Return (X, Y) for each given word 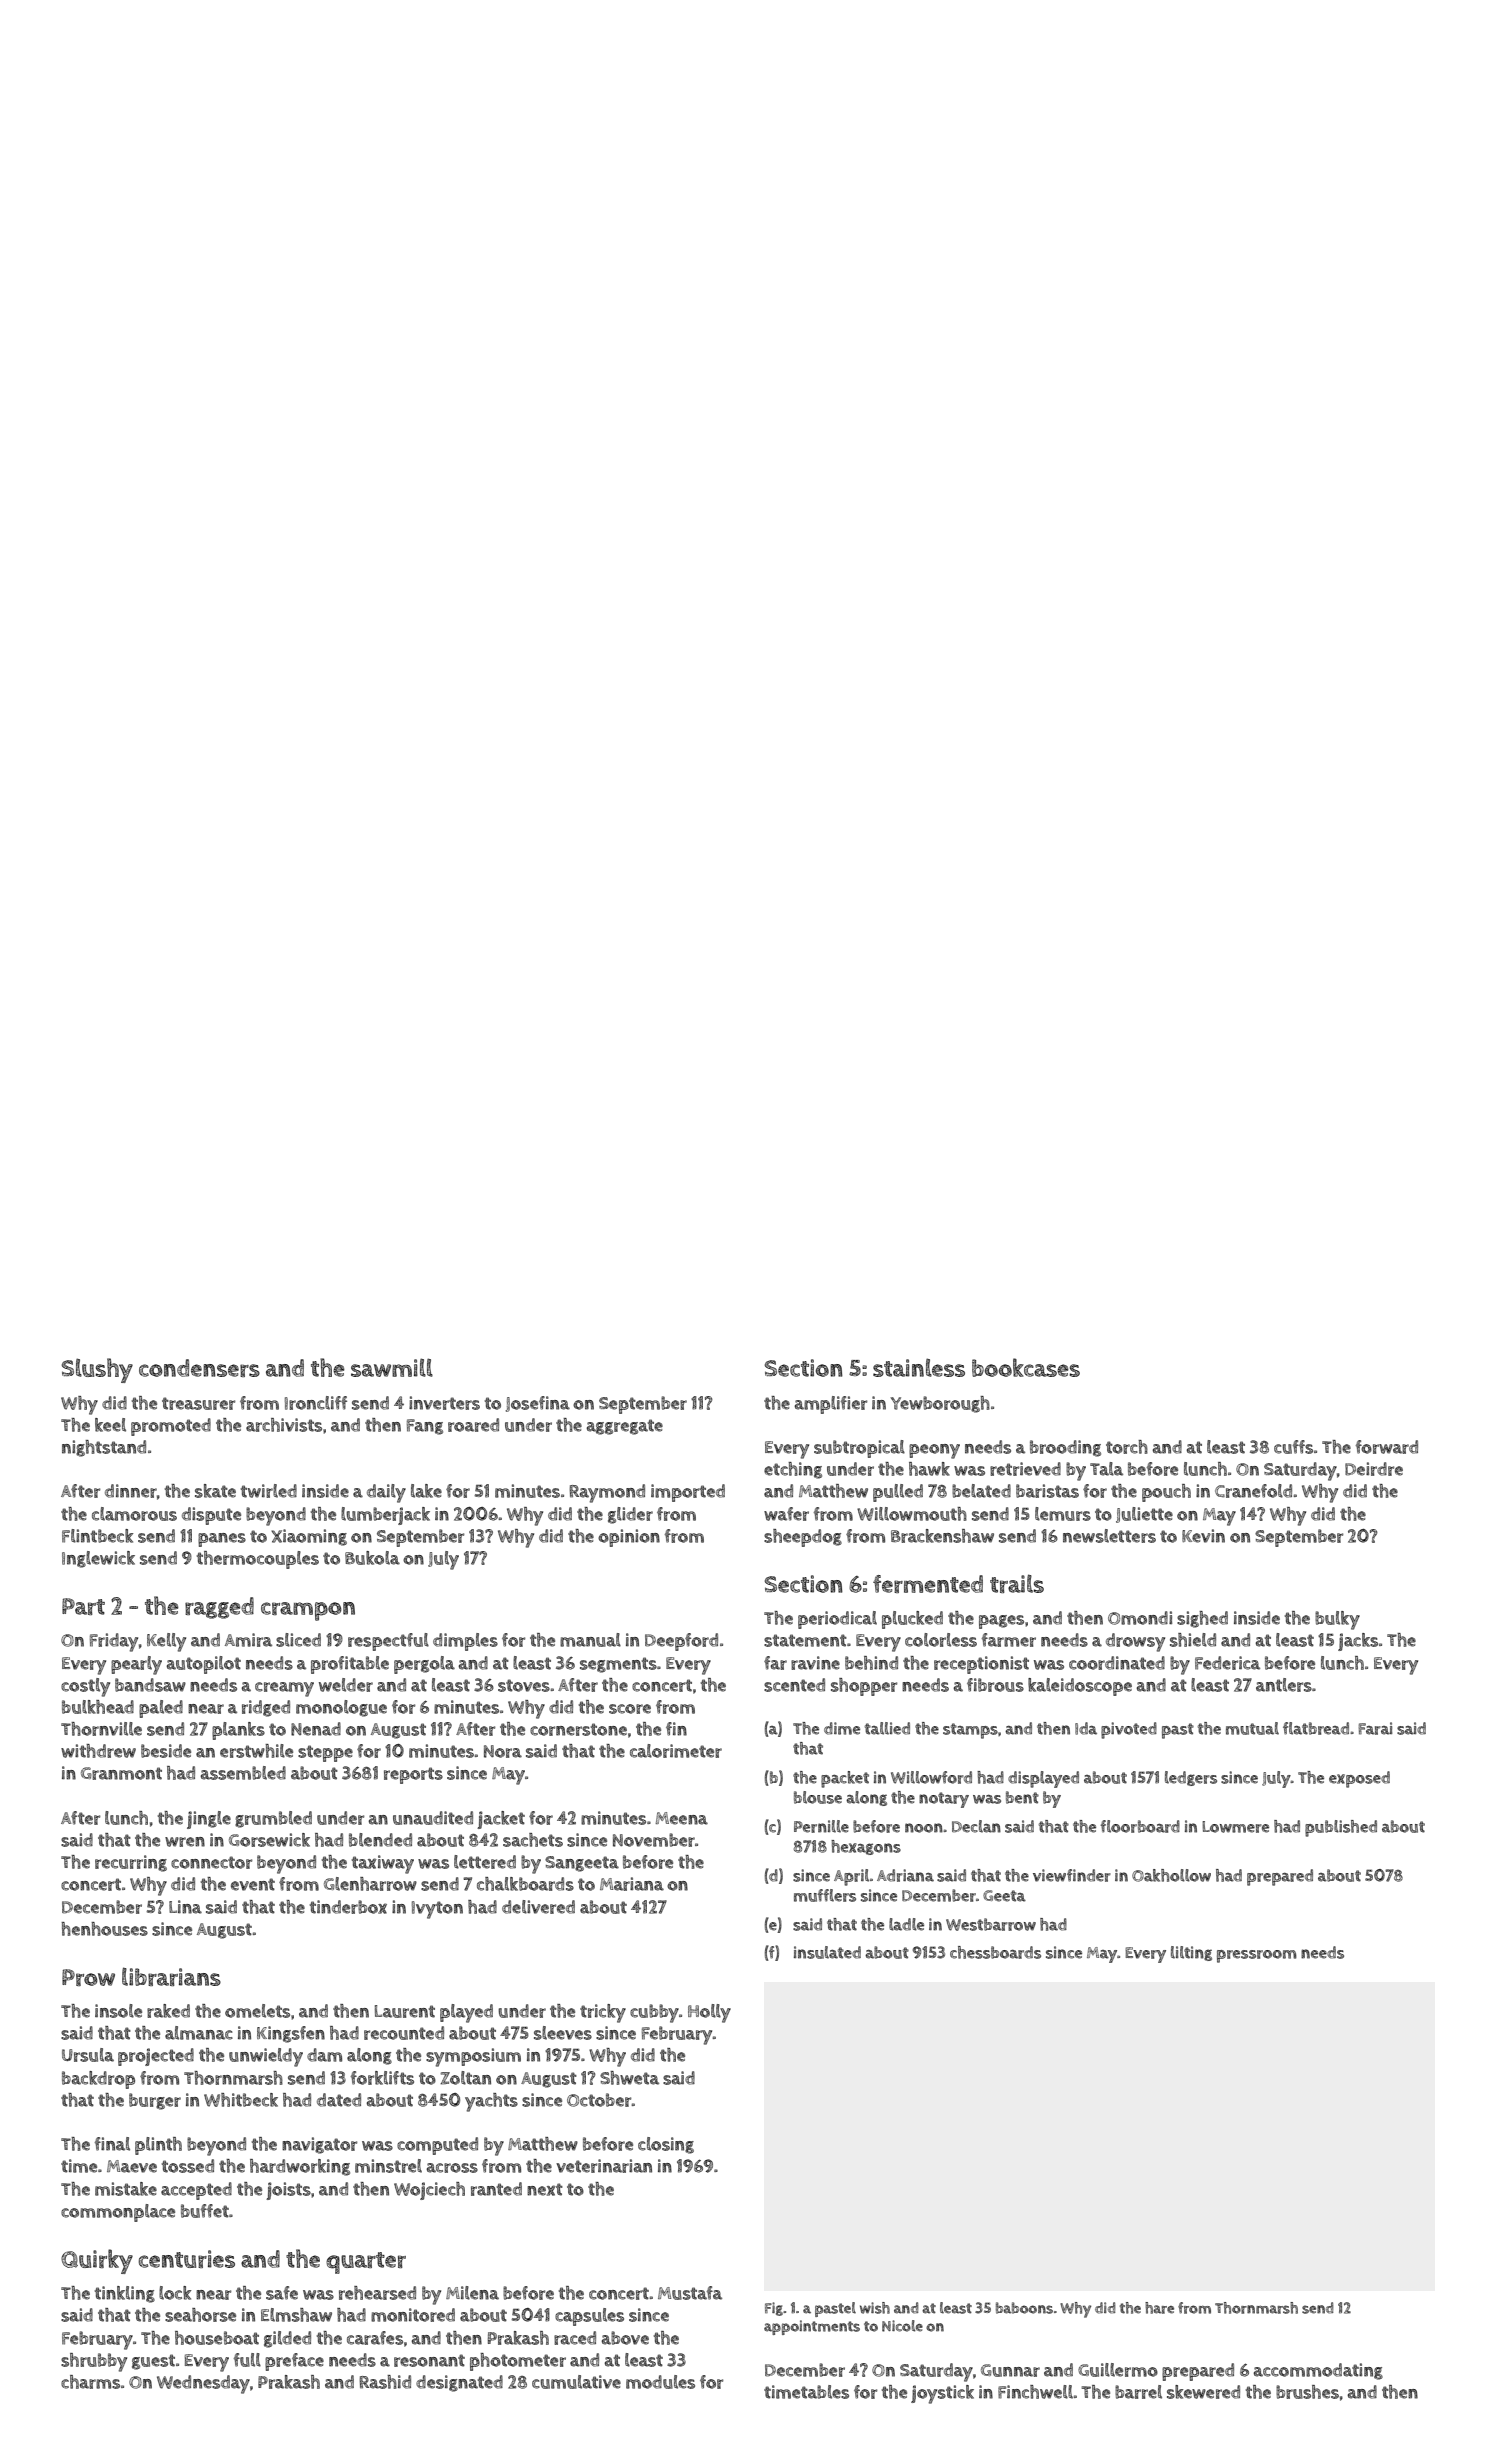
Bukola (372, 1558)
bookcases (1026, 1367)
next (545, 2189)
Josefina (538, 1404)
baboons (1024, 2308)
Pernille (821, 1826)
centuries (187, 2259)
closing (666, 2145)
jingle (209, 1820)
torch (1127, 1447)
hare (1159, 2308)
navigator (319, 2145)
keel (110, 1425)
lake (426, 1491)
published (1341, 1828)
